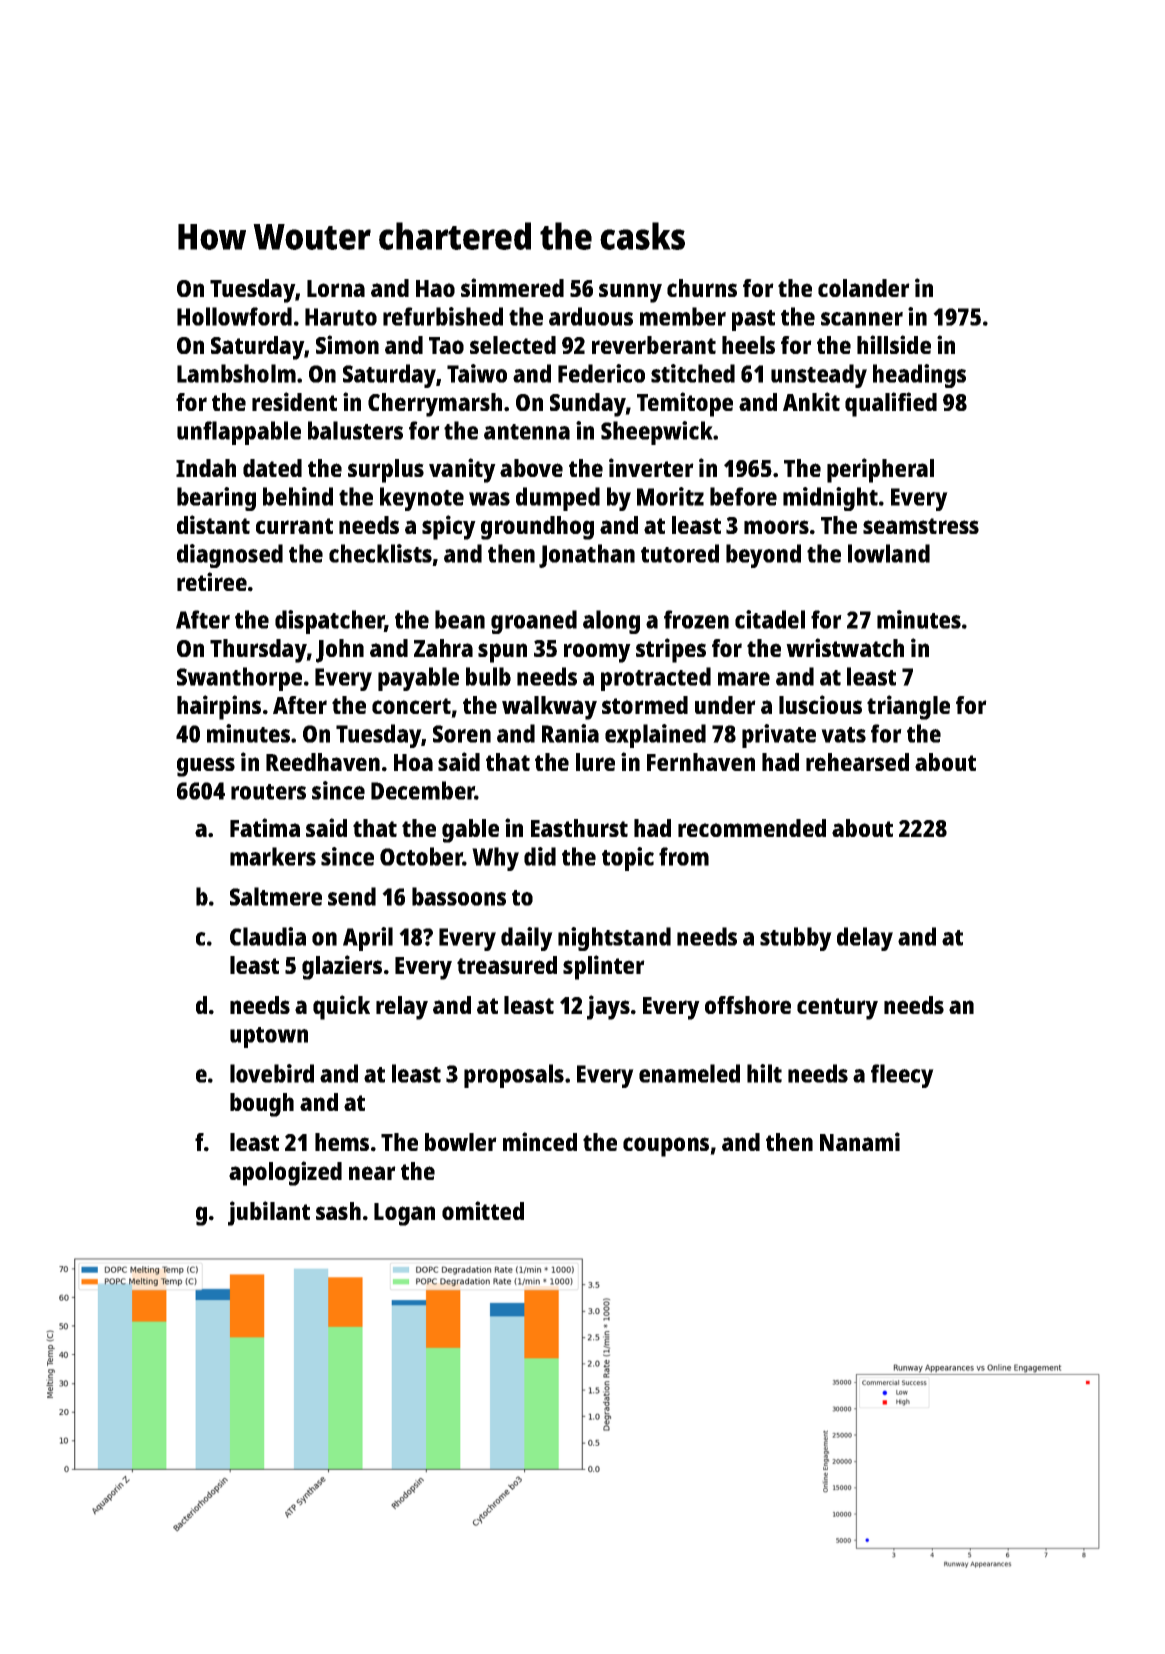 The width and height of the screenshot is (1165, 1654). What do you see at coordinates (239, 433) in the screenshot?
I see `unflappable` at bounding box center [239, 433].
